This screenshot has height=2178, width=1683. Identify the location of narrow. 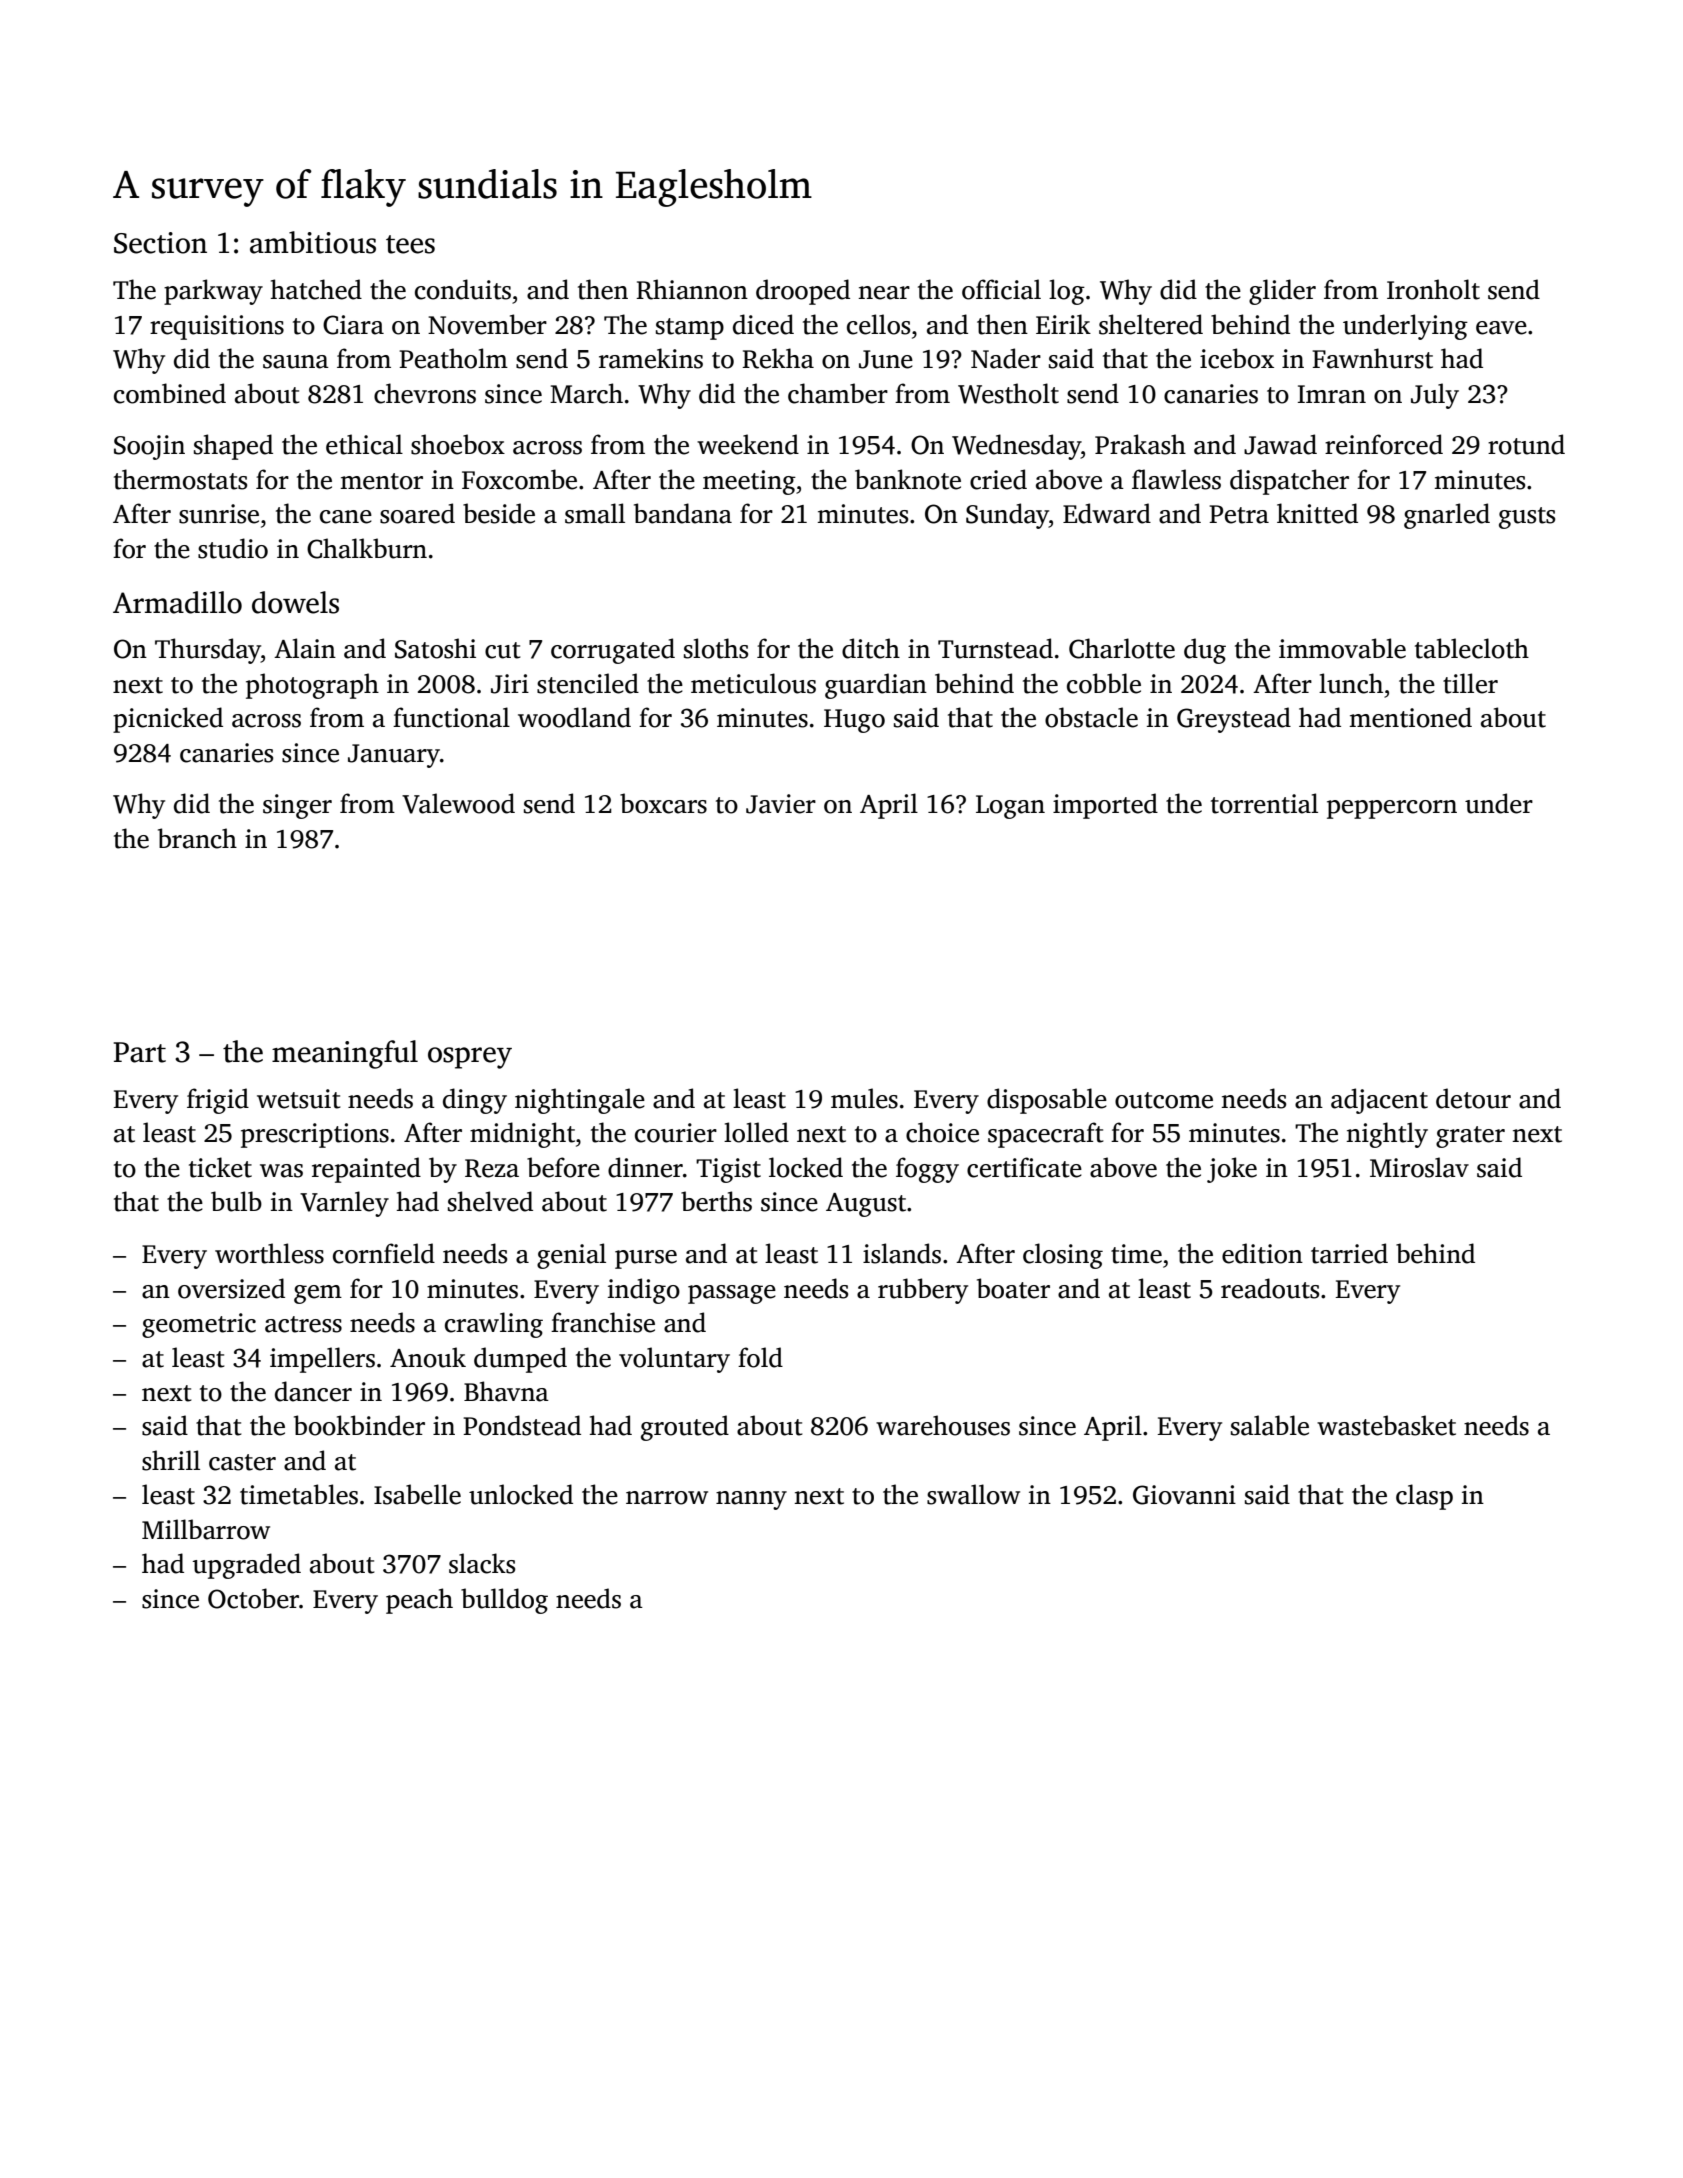
(667, 1498).
